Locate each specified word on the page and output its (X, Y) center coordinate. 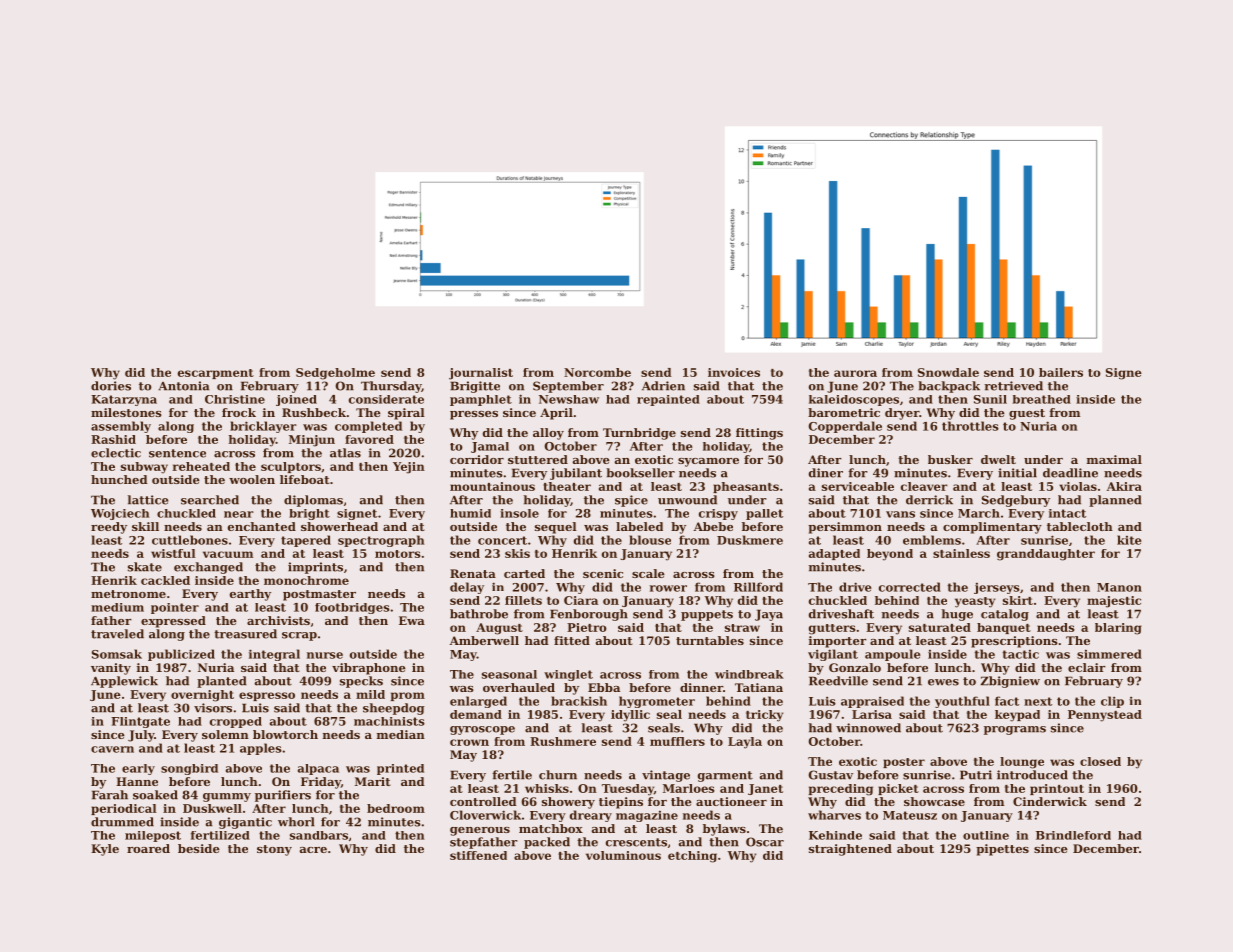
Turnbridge (639, 434)
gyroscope (482, 730)
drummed (122, 822)
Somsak (117, 654)
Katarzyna (124, 400)
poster (904, 763)
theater (567, 486)
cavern (112, 749)
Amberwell (484, 640)
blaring (1118, 629)
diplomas (313, 501)
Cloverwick (485, 815)
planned (1115, 501)
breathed (1042, 399)
